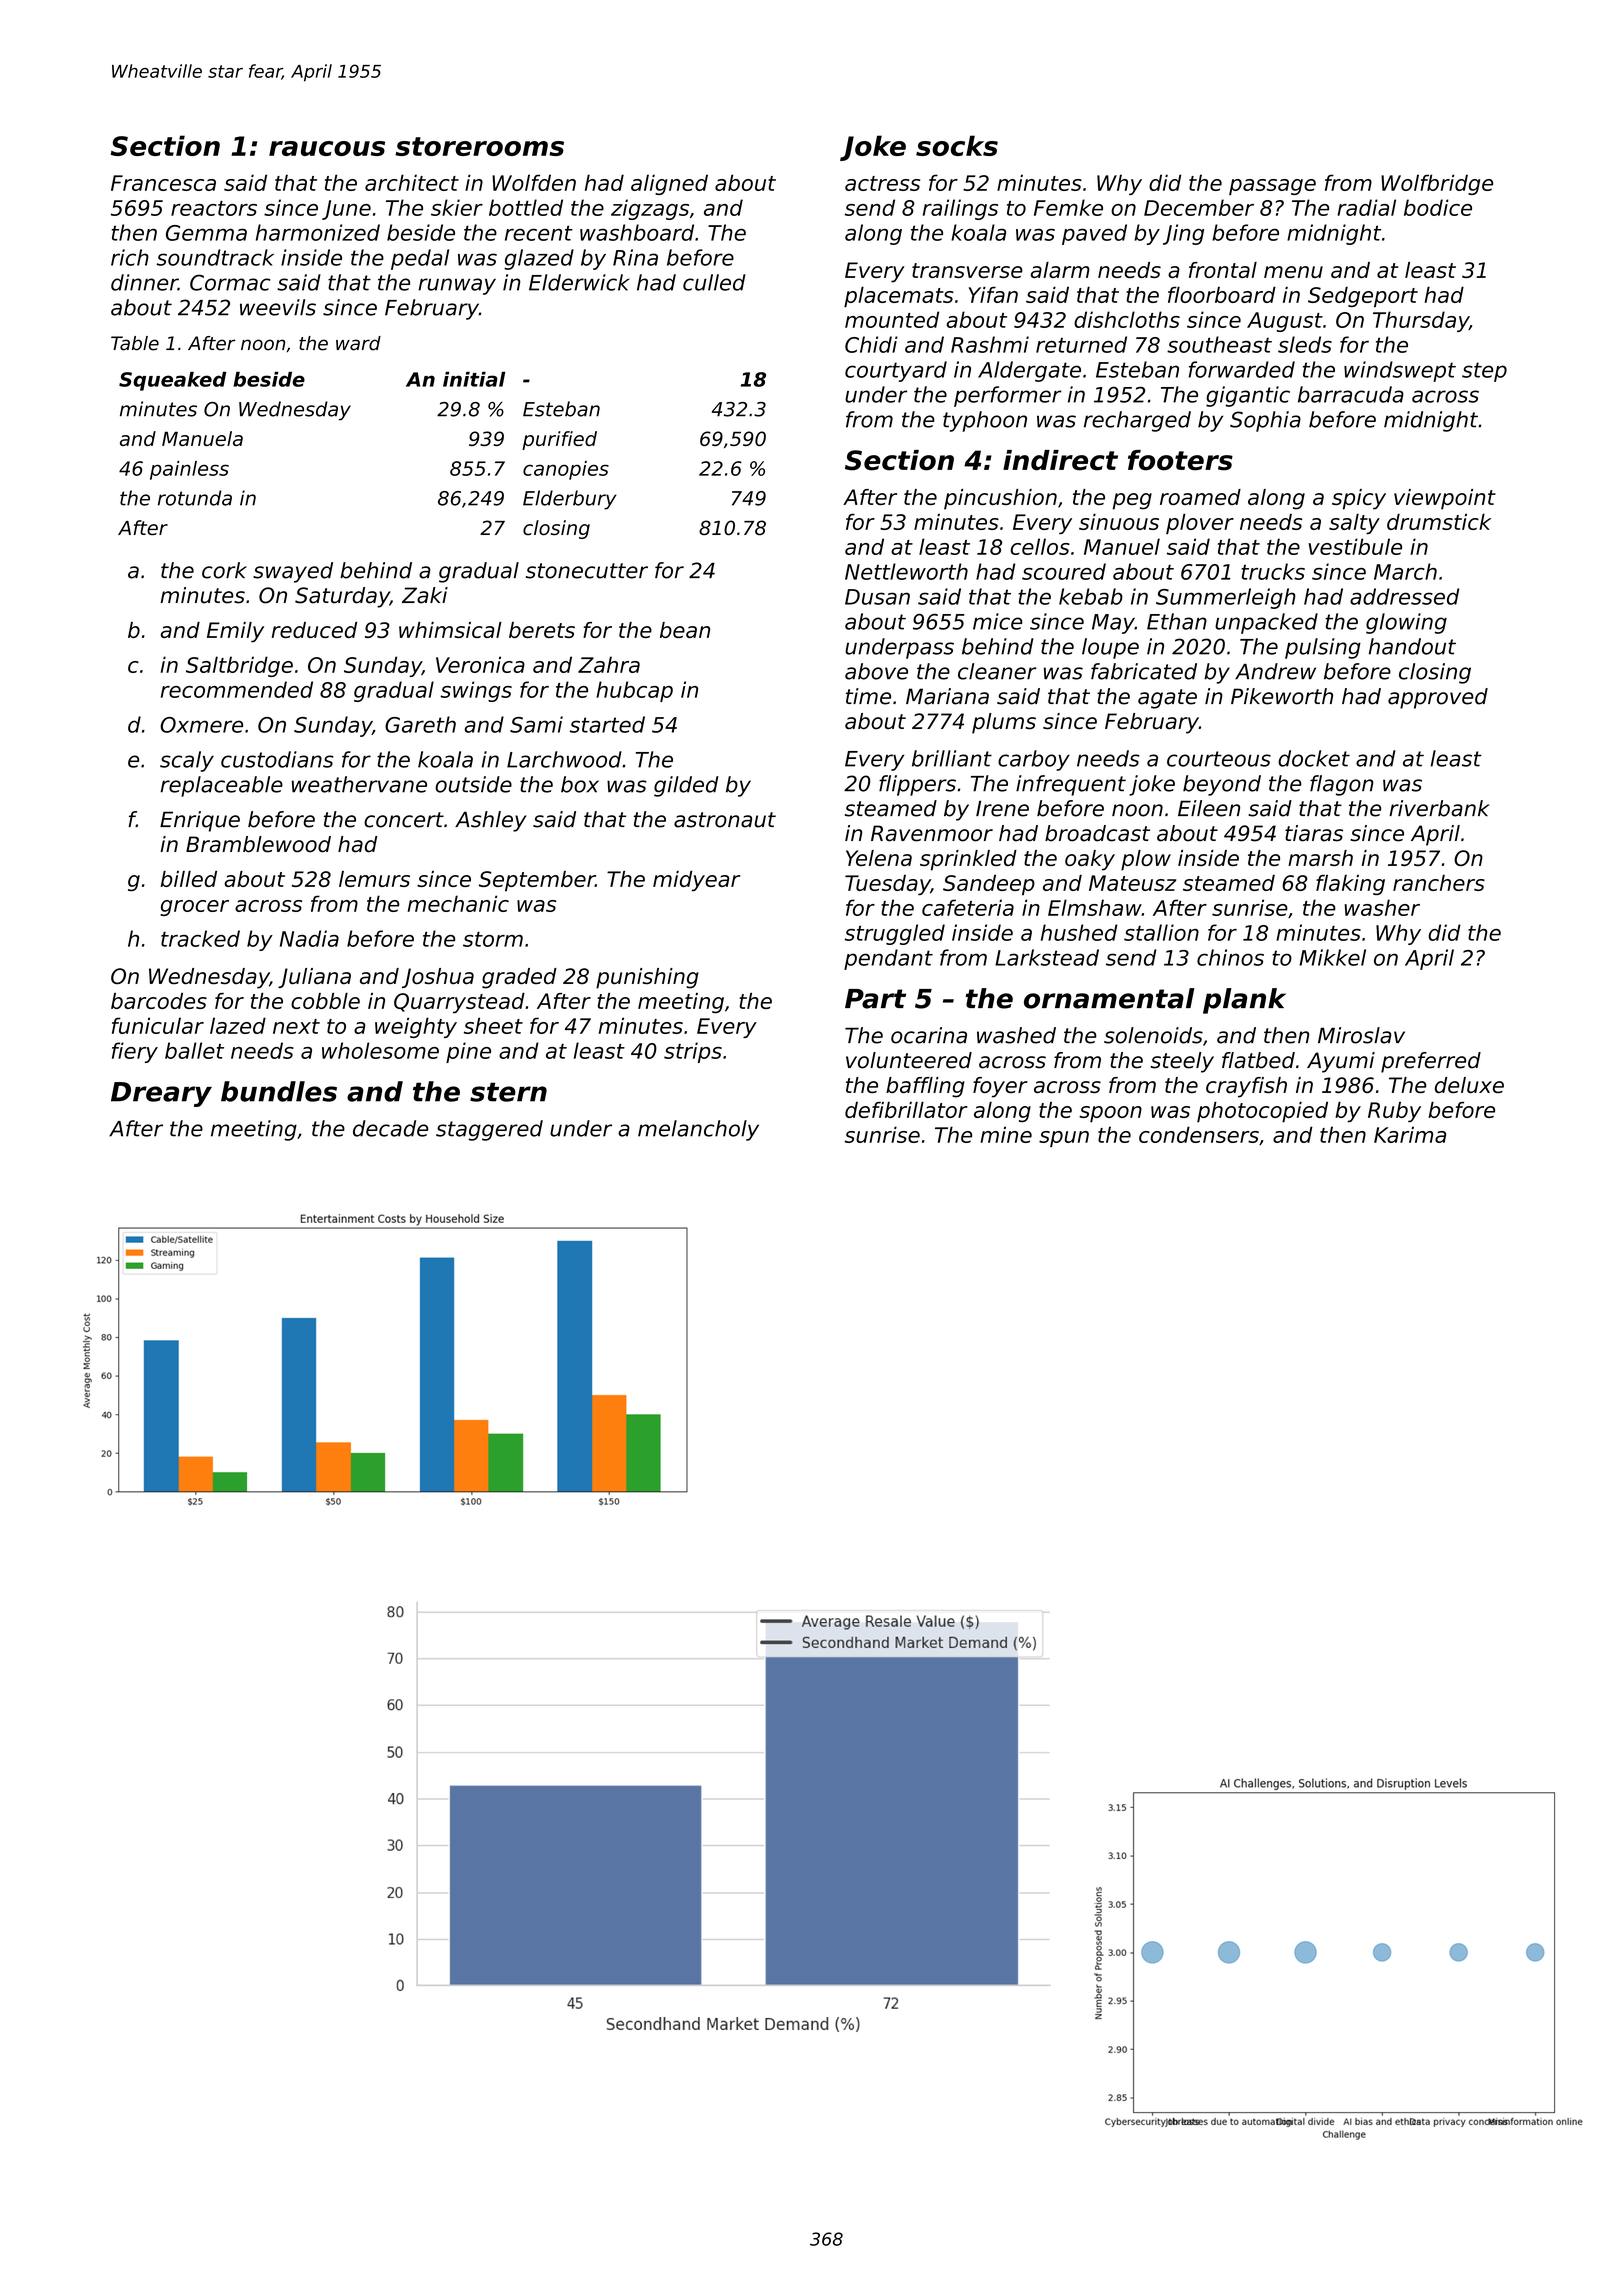 This screenshot has height=2292, width=1620. I want to click on melancholy, so click(698, 1130).
